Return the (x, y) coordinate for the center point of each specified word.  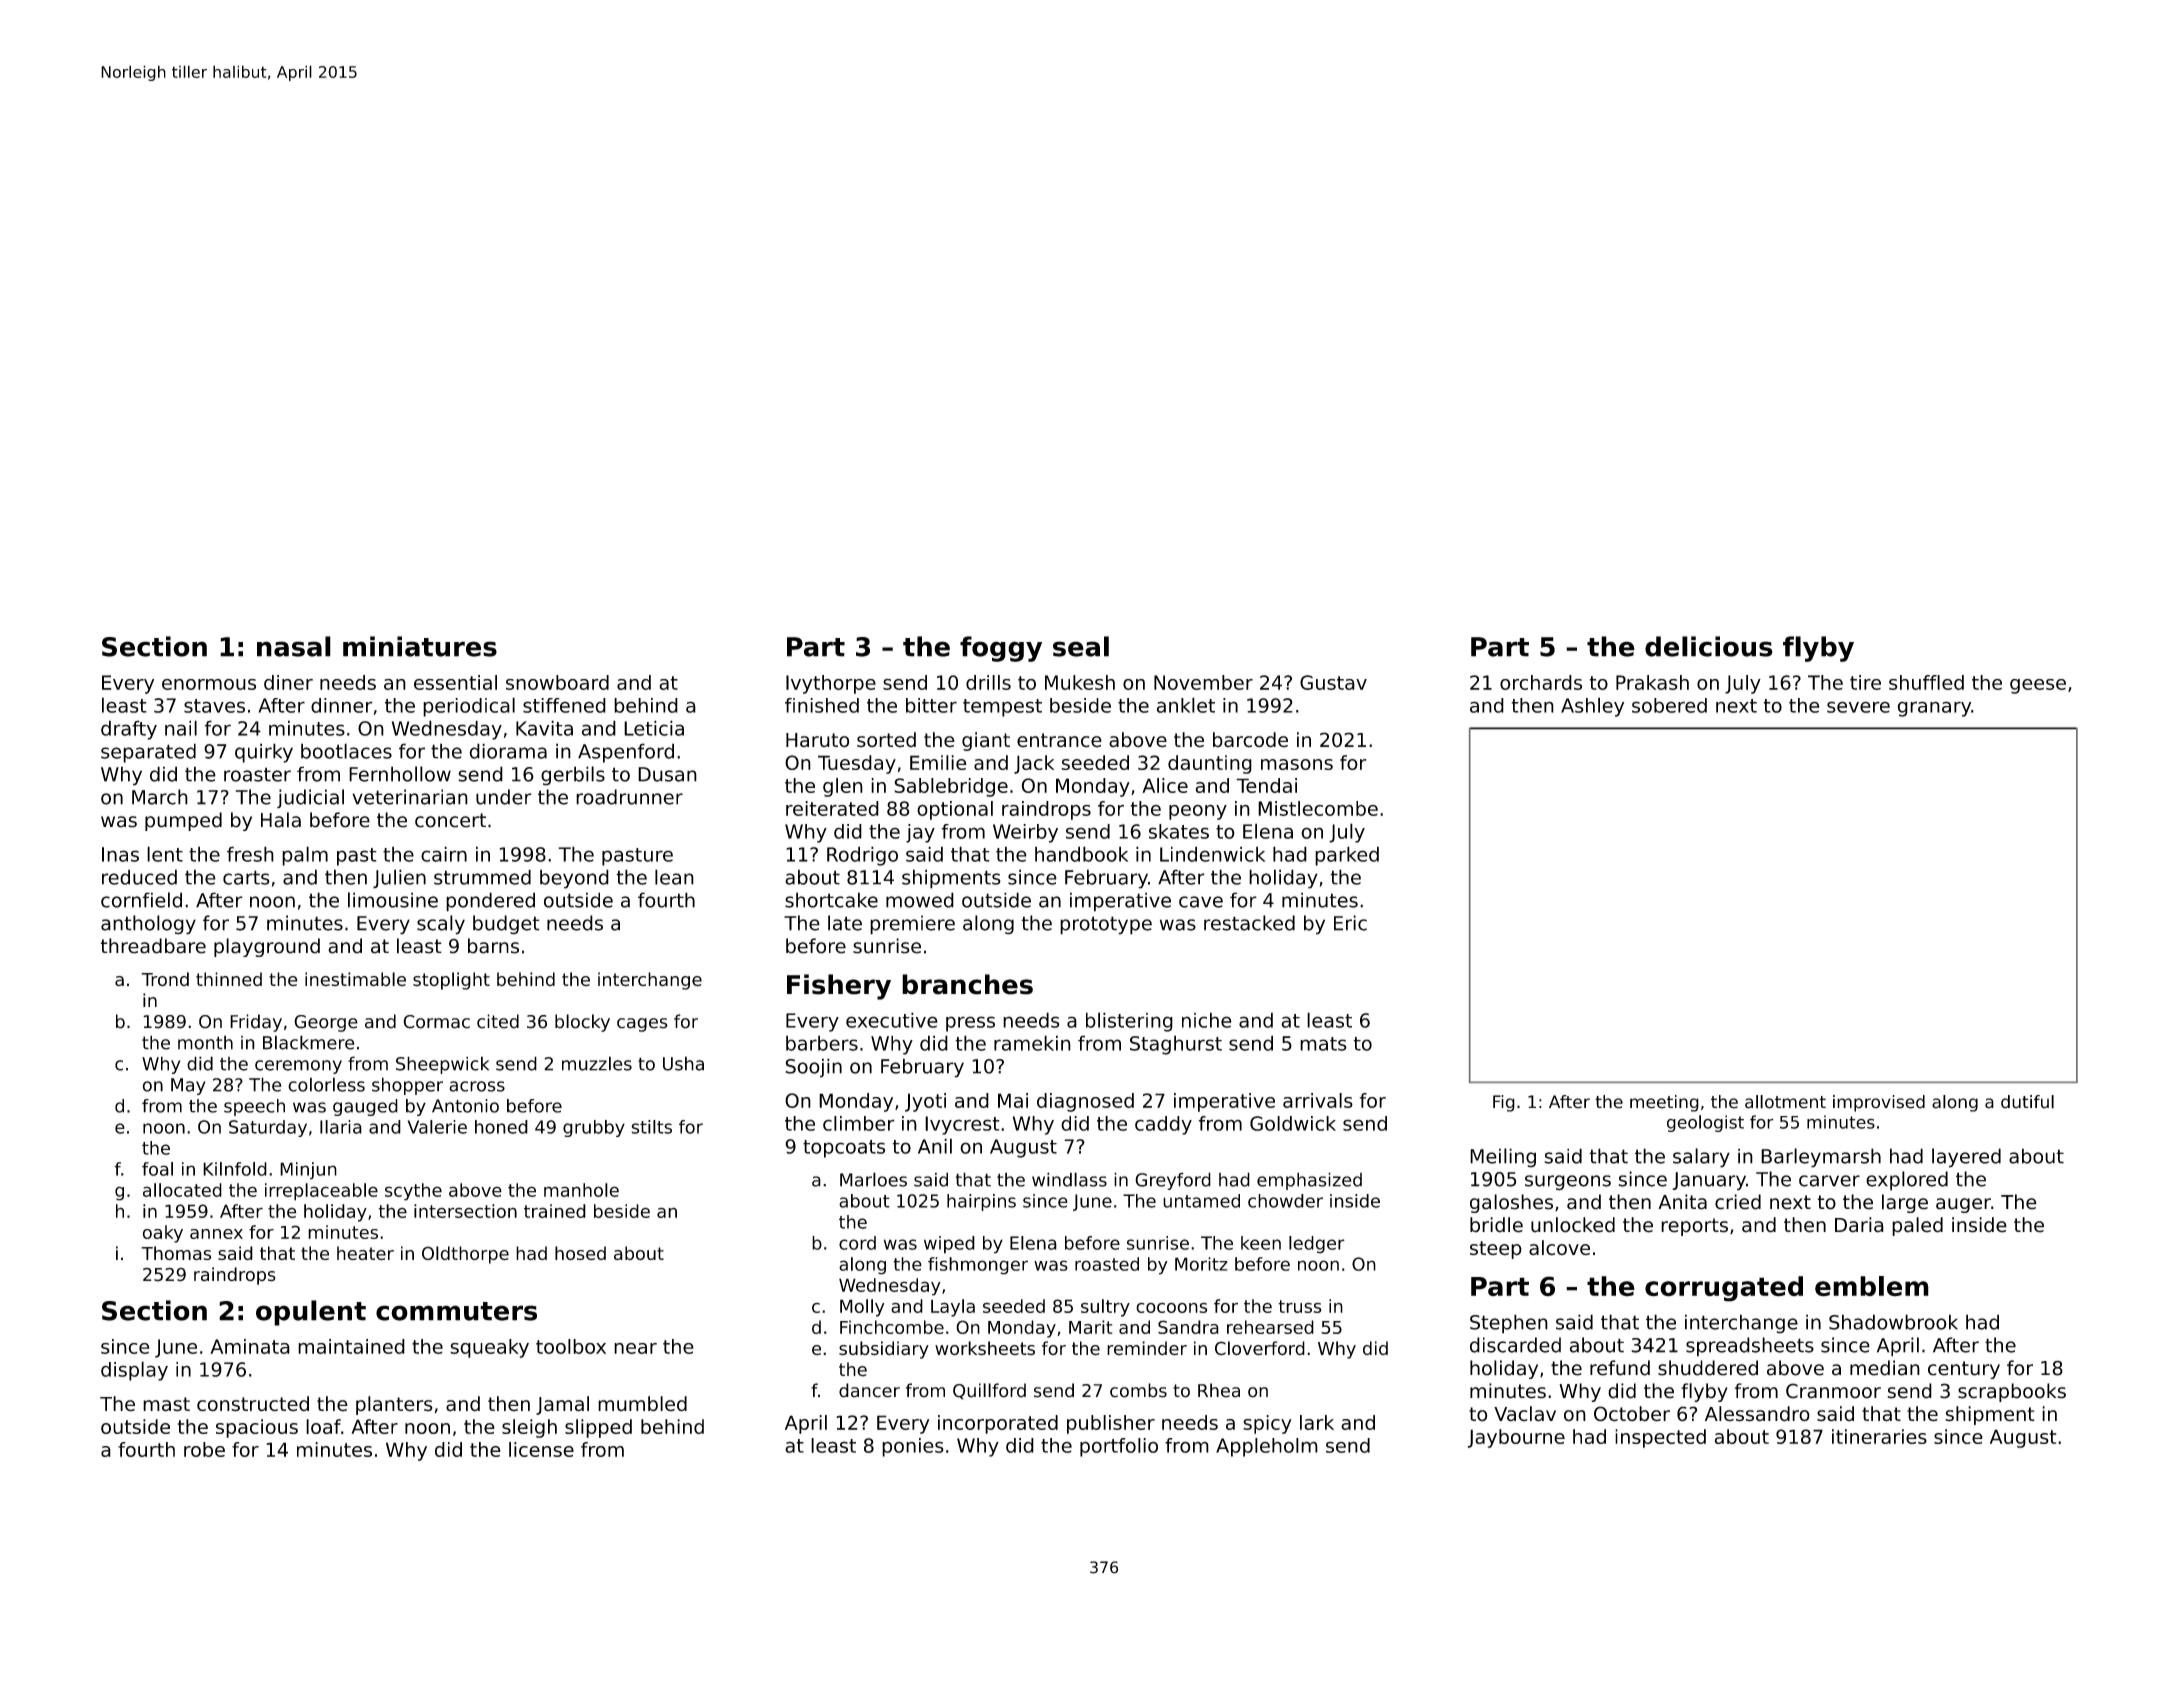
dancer (869, 1390)
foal (157, 1169)
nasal (294, 646)
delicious (1709, 646)
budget (506, 925)
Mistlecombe (1318, 808)
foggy (1001, 649)
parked (1347, 856)
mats (1323, 1044)
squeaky (489, 1348)
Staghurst (1176, 1045)
